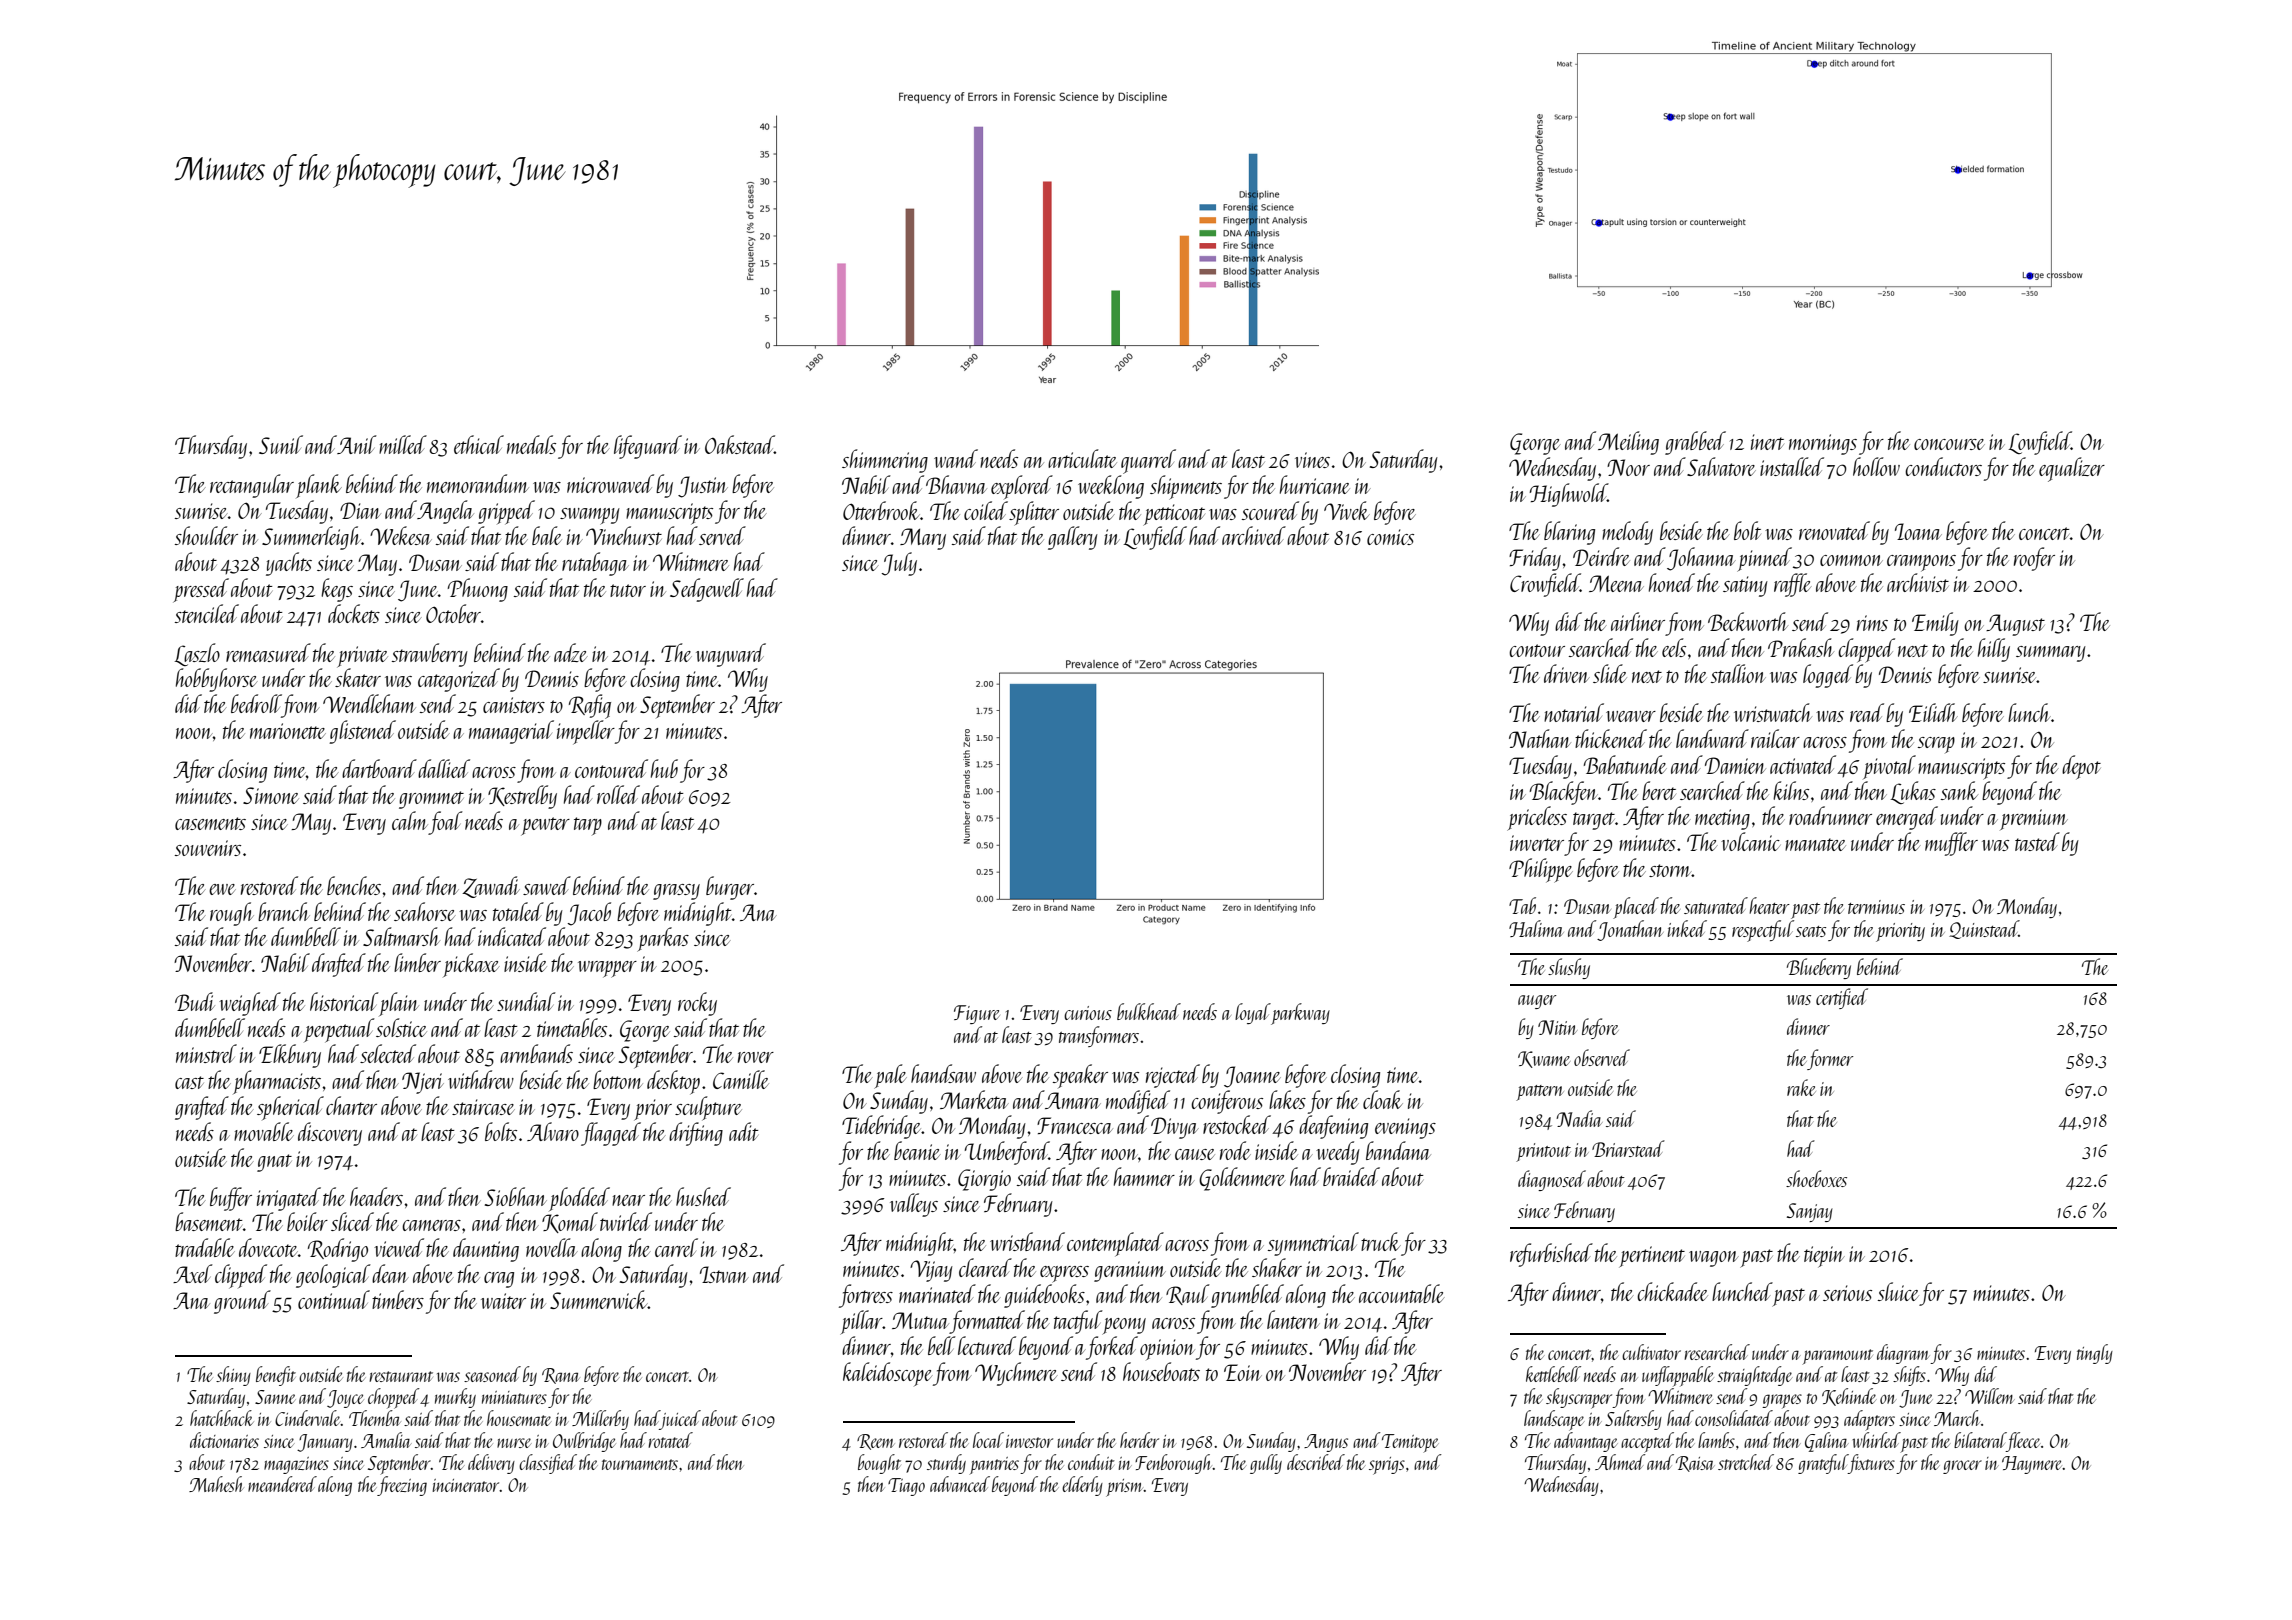 This page has height=1620, width=2292. What do you see at coordinates (217, 680) in the page?
I see `hobbyhorse` at bounding box center [217, 680].
